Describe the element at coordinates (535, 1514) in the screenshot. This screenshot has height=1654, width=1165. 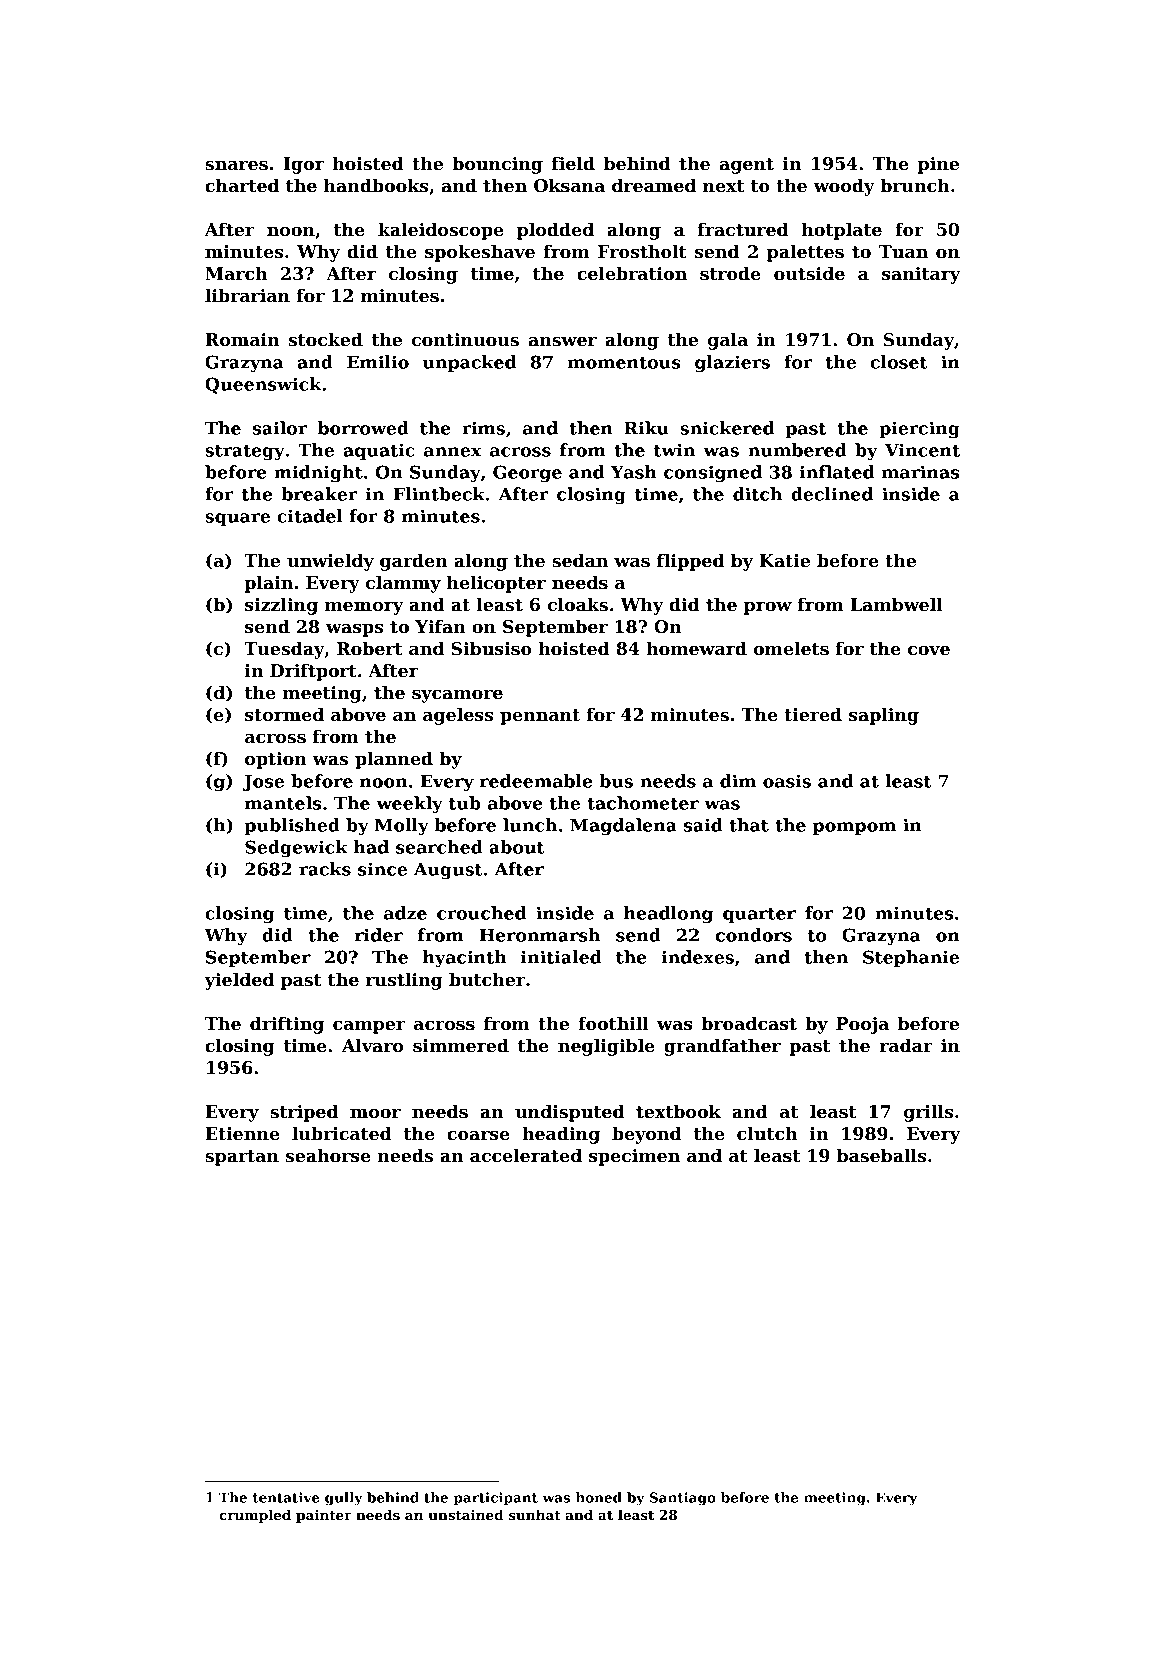
I see `sunhat` at that location.
